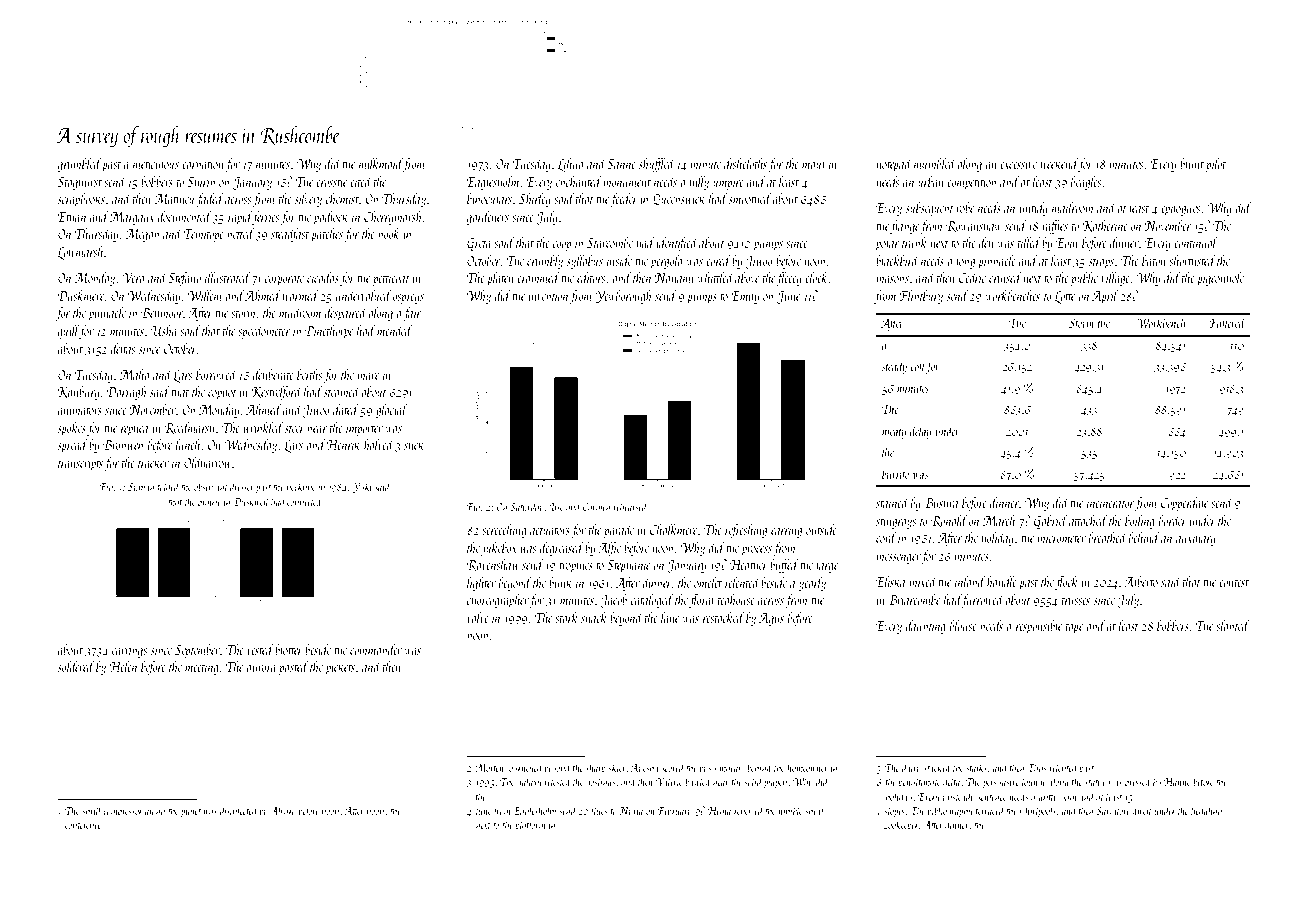 This screenshot has height=924, width=1308. Describe the element at coordinates (174, 198) in the screenshot. I see `Mathieu` at that location.
